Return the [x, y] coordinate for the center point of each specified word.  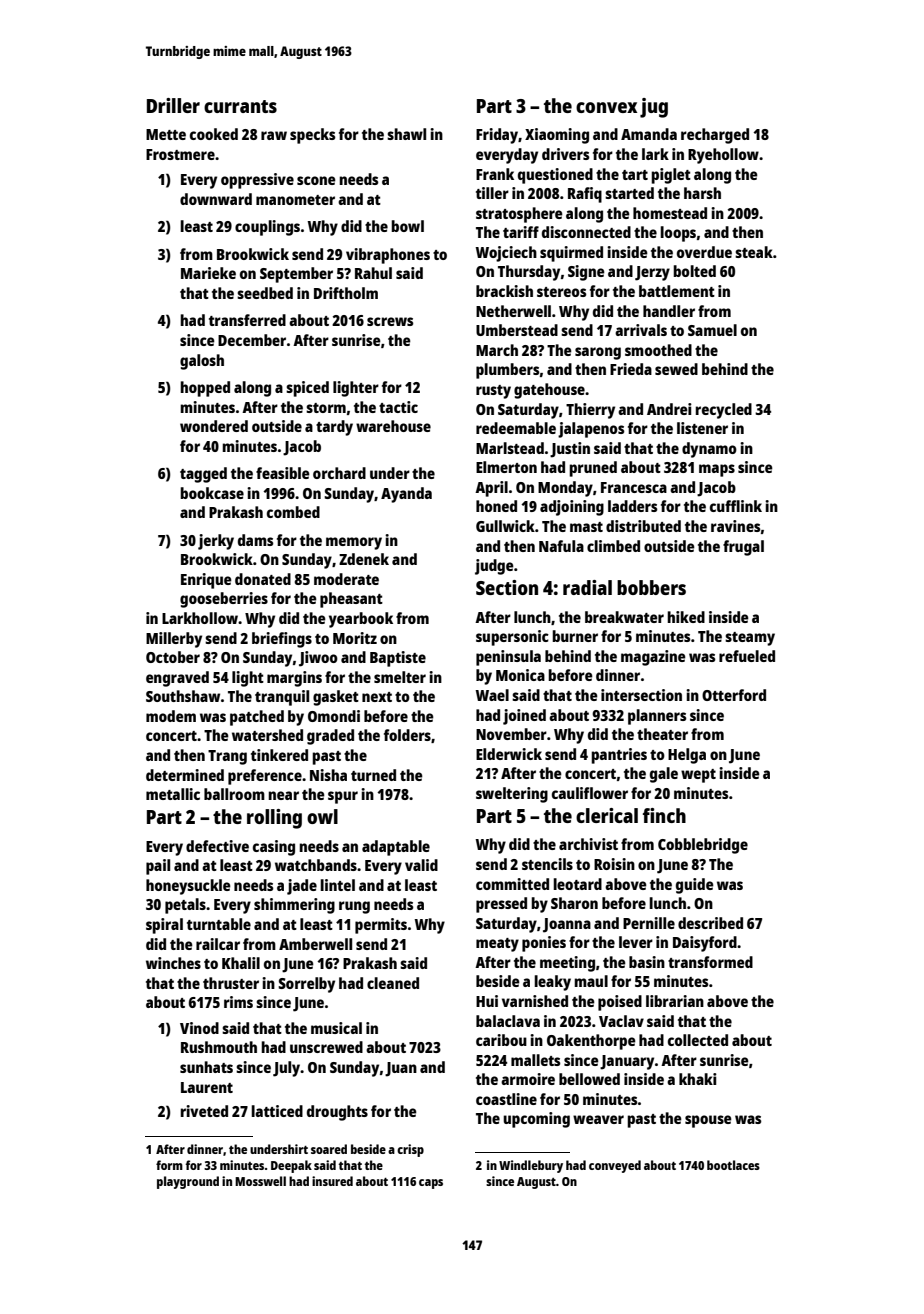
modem [171, 716]
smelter [400, 677]
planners [657, 717]
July [287, 1069]
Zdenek [364, 559]
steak [754, 252]
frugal [743, 548]
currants [240, 106]
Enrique [206, 581]
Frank [495, 174]
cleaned [393, 983]
